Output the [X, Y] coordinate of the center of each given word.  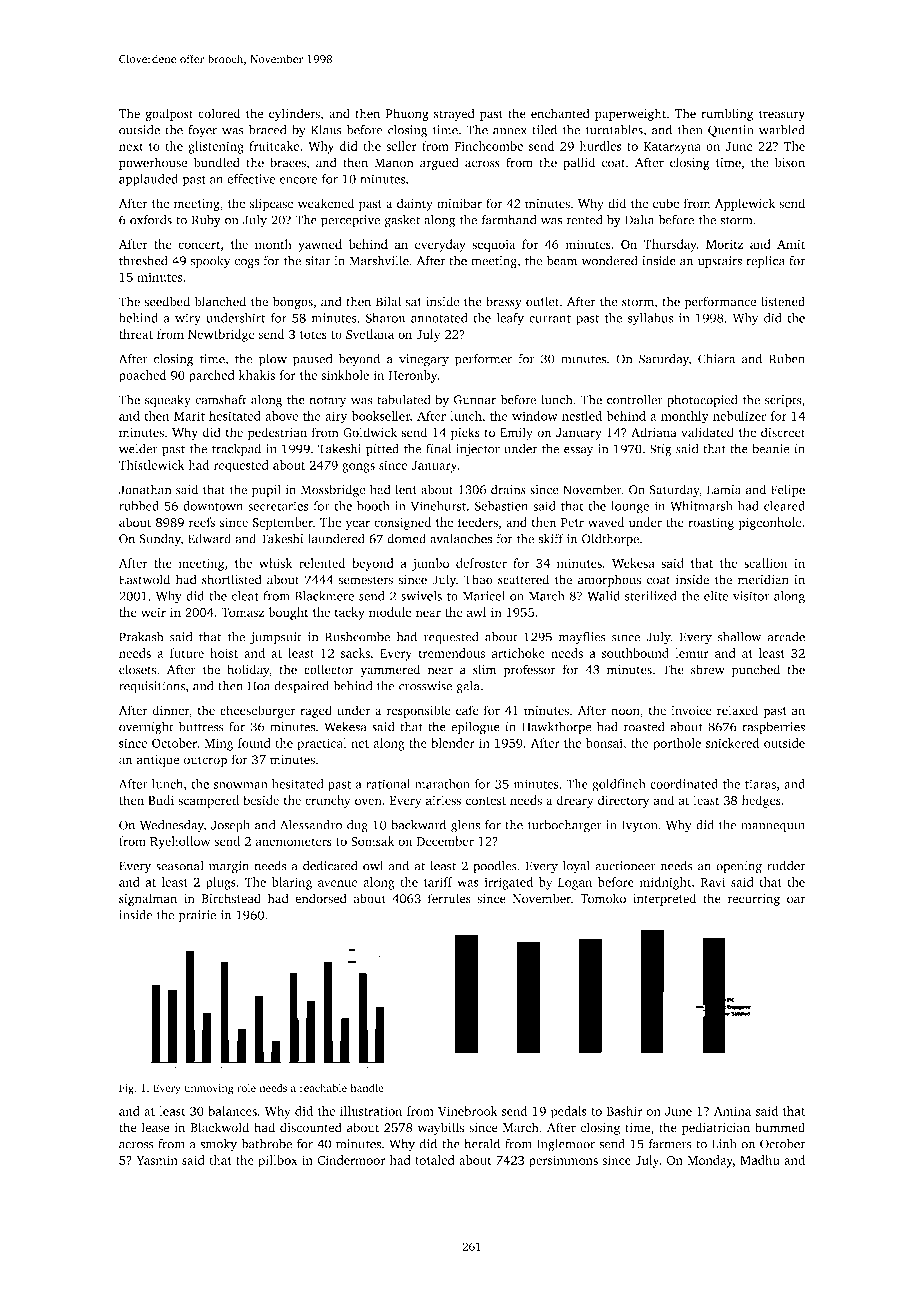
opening [739, 867]
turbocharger [565, 826]
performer [483, 360]
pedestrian [277, 433]
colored [219, 113]
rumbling [727, 114]
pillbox [278, 1161]
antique [158, 761]
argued [439, 163]
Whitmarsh [701, 506]
